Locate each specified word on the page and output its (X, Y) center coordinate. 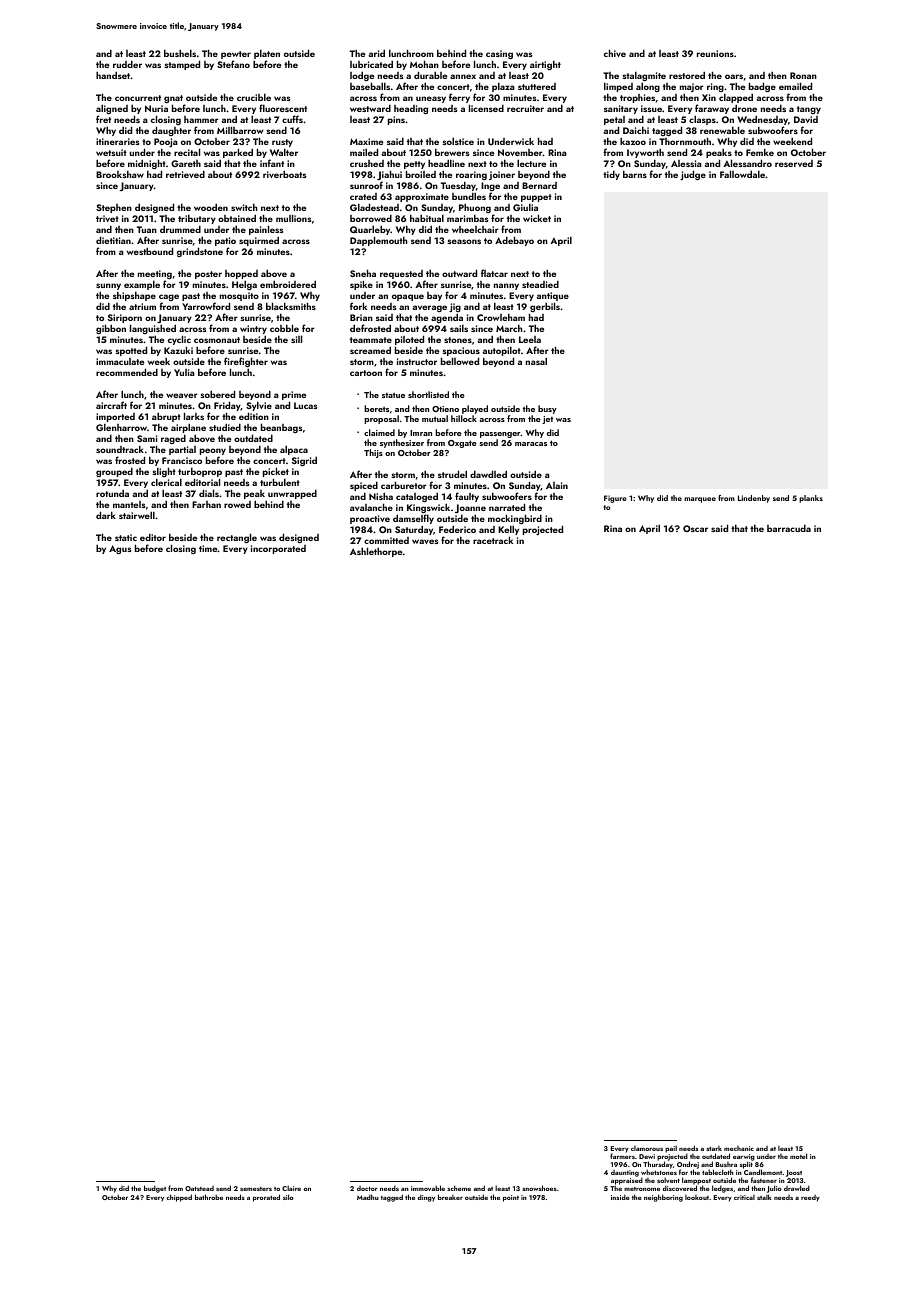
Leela (530, 339)
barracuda (789, 528)
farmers (622, 1156)
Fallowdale (742, 174)
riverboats (284, 174)
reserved (794, 163)
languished (153, 330)
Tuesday (458, 187)
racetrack (493, 540)
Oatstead (199, 1188)
